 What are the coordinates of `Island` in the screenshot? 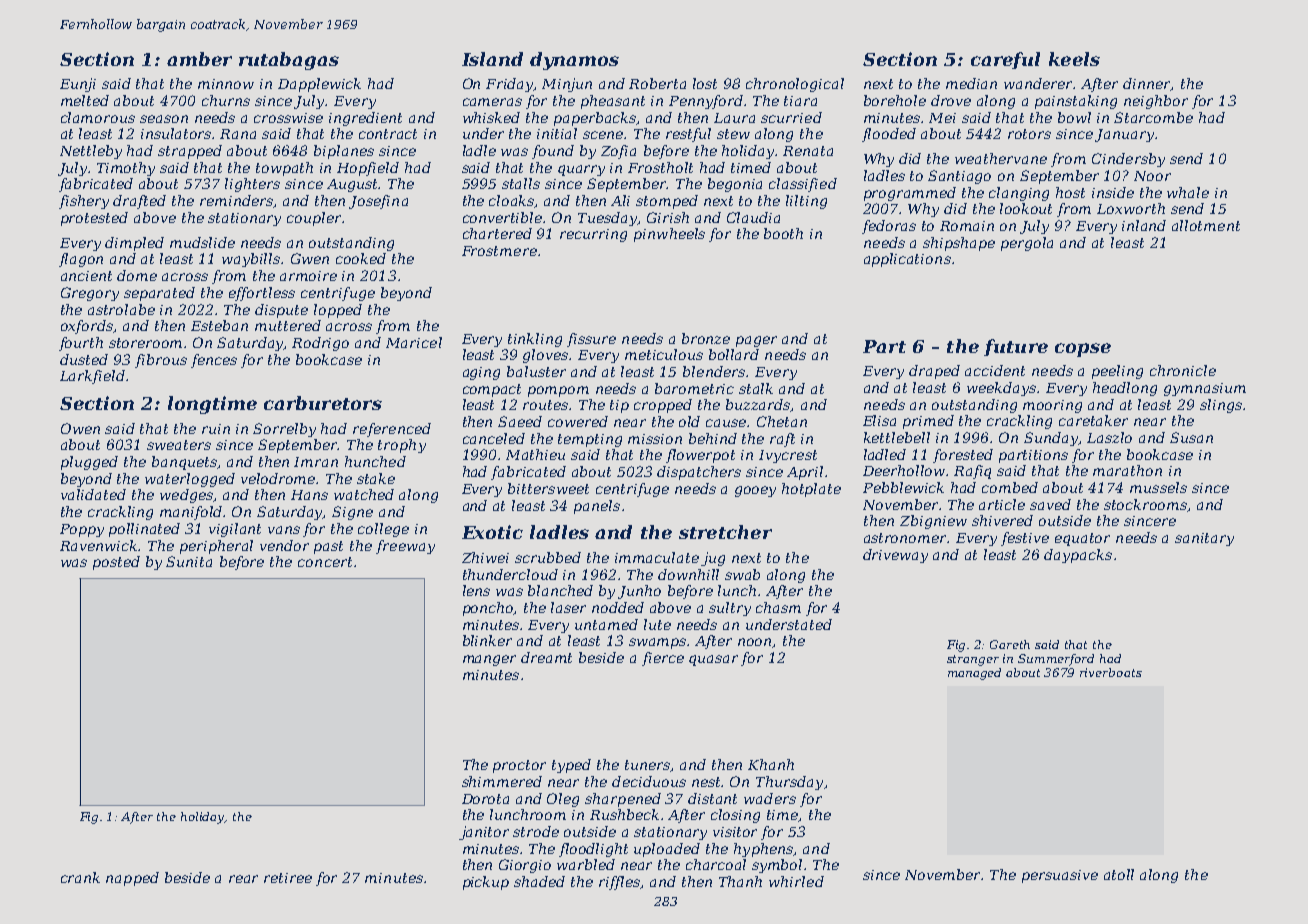 It's located at (492, 59).
